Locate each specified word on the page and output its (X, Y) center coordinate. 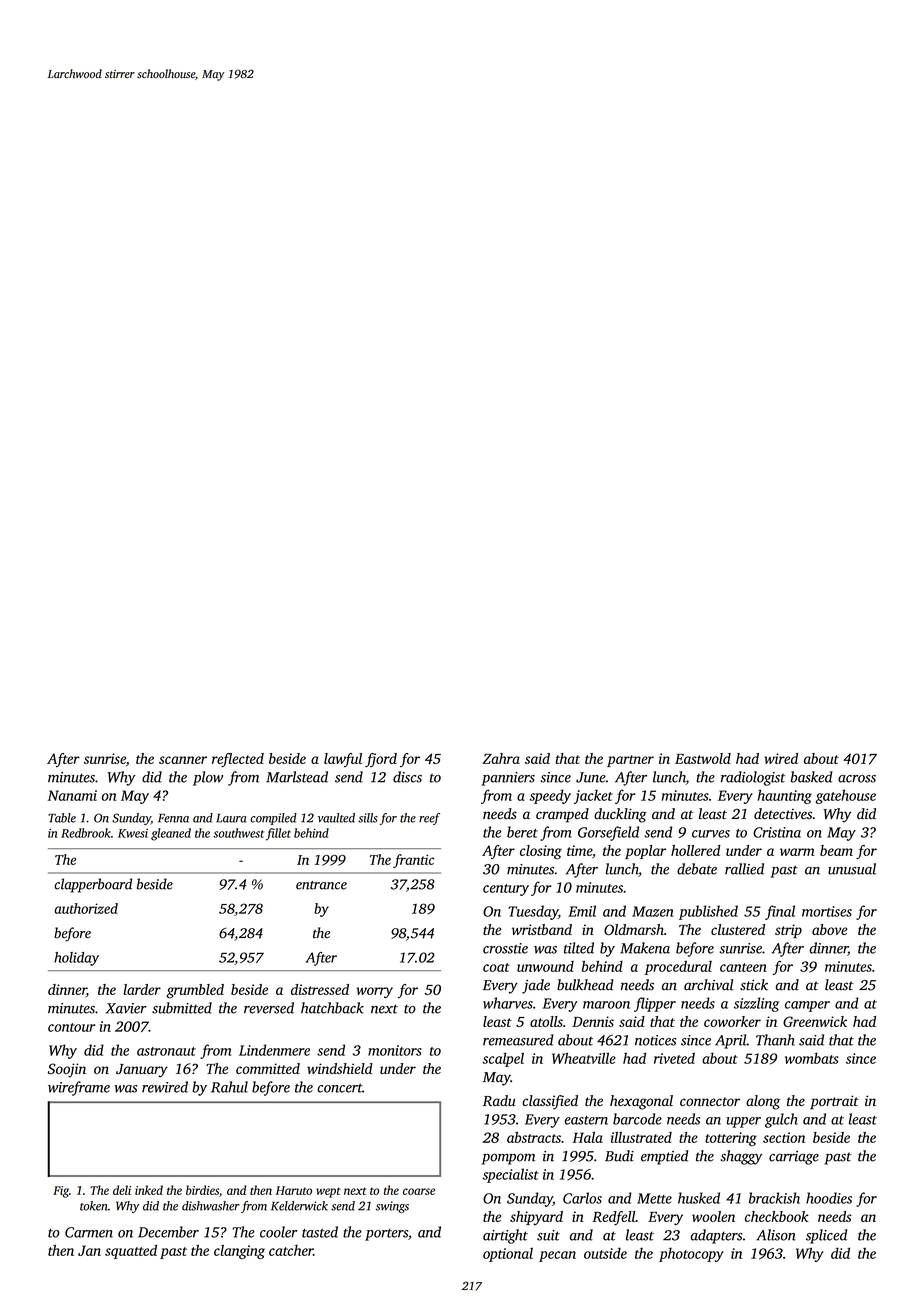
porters (386, 1235)
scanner (183, 760)
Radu (499, 1100)
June (591, 777)
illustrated (641, 1137)
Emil (582, 911)
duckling (620, 815)
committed (268, 1068)
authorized (86, 908)
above (829, 929)
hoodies (829, 1198)
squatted (131, 1252)
